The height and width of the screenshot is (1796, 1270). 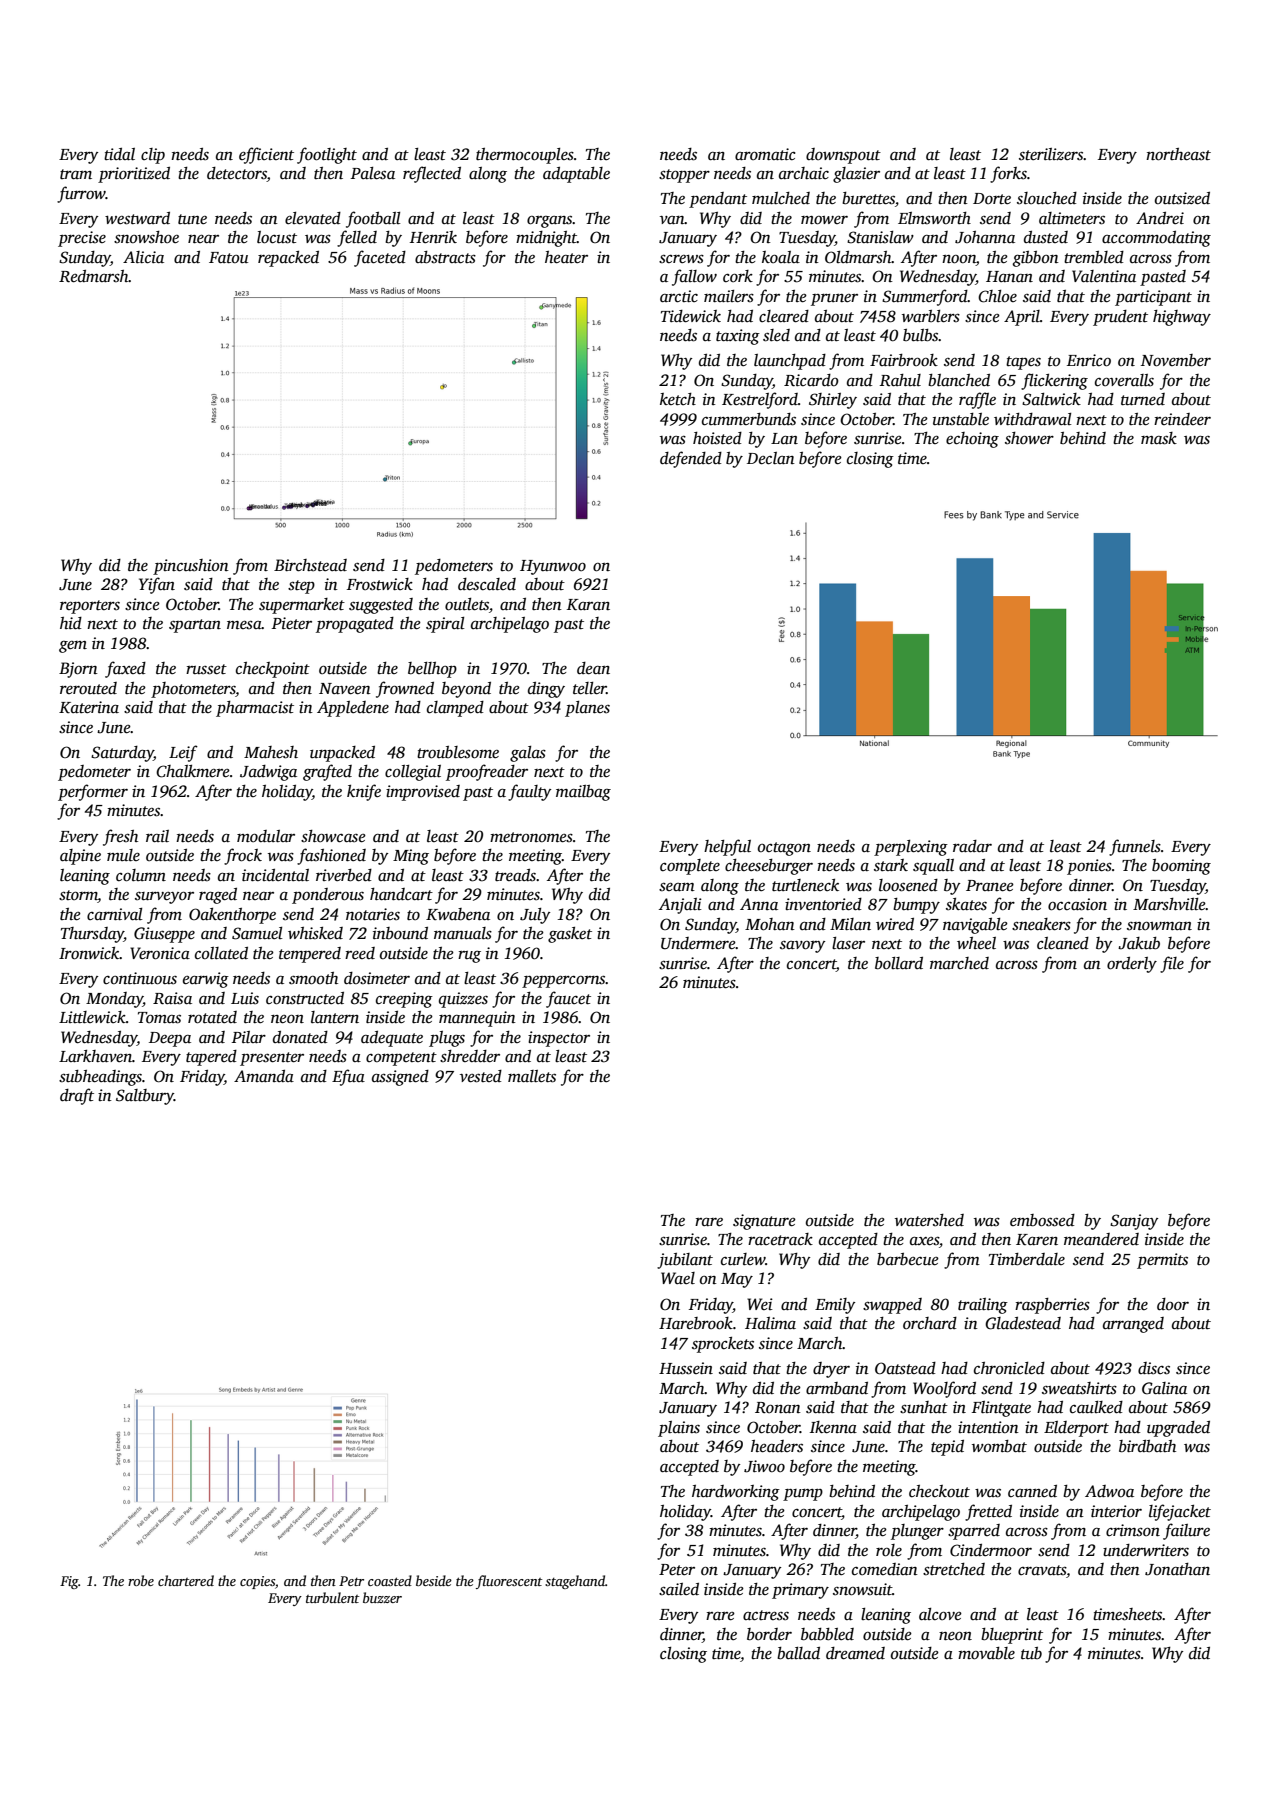 What do you see at coordinates (266, 155) in the screenshot?
I see `efficient` at bounding box center [266, 155].
